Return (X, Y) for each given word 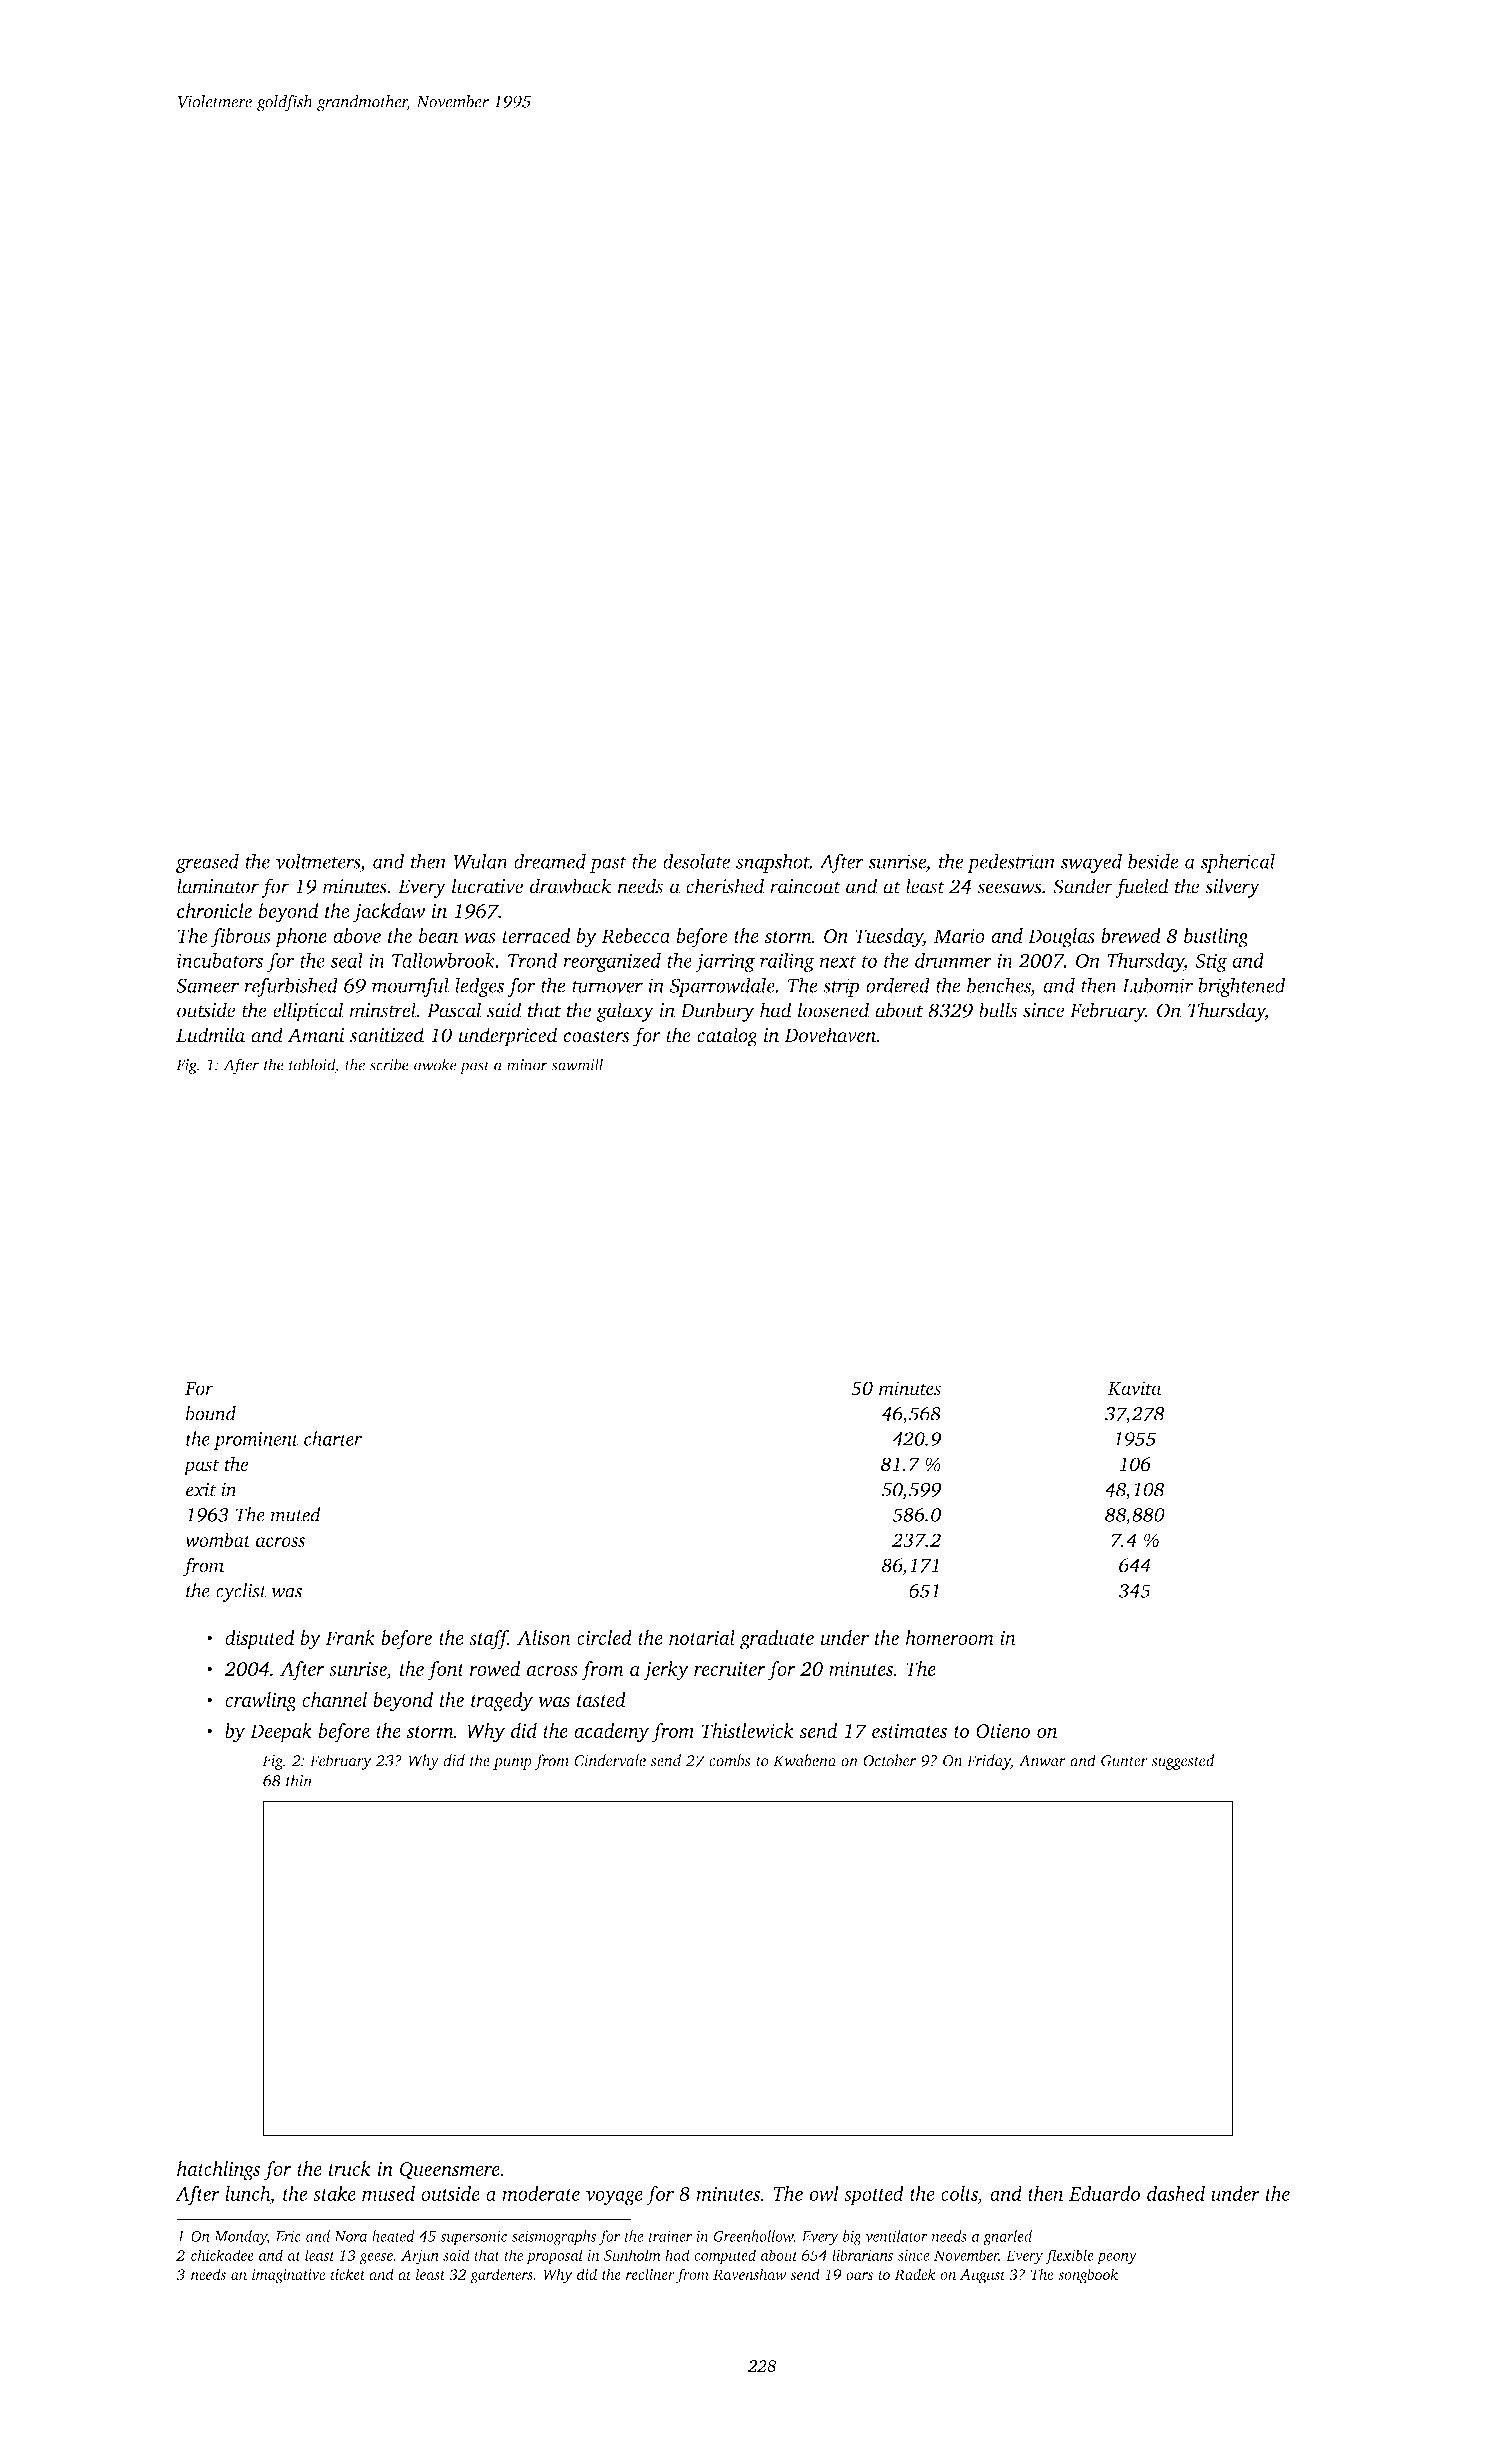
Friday (989, 1762)
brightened (1242, 987)
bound (211, 1413)
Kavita (1135, 1388)
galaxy (625, 1012)
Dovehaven (830, 1035)
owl (824, 2193)
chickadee (222, 2255)
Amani (315, 1035)
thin (299, 1780)
